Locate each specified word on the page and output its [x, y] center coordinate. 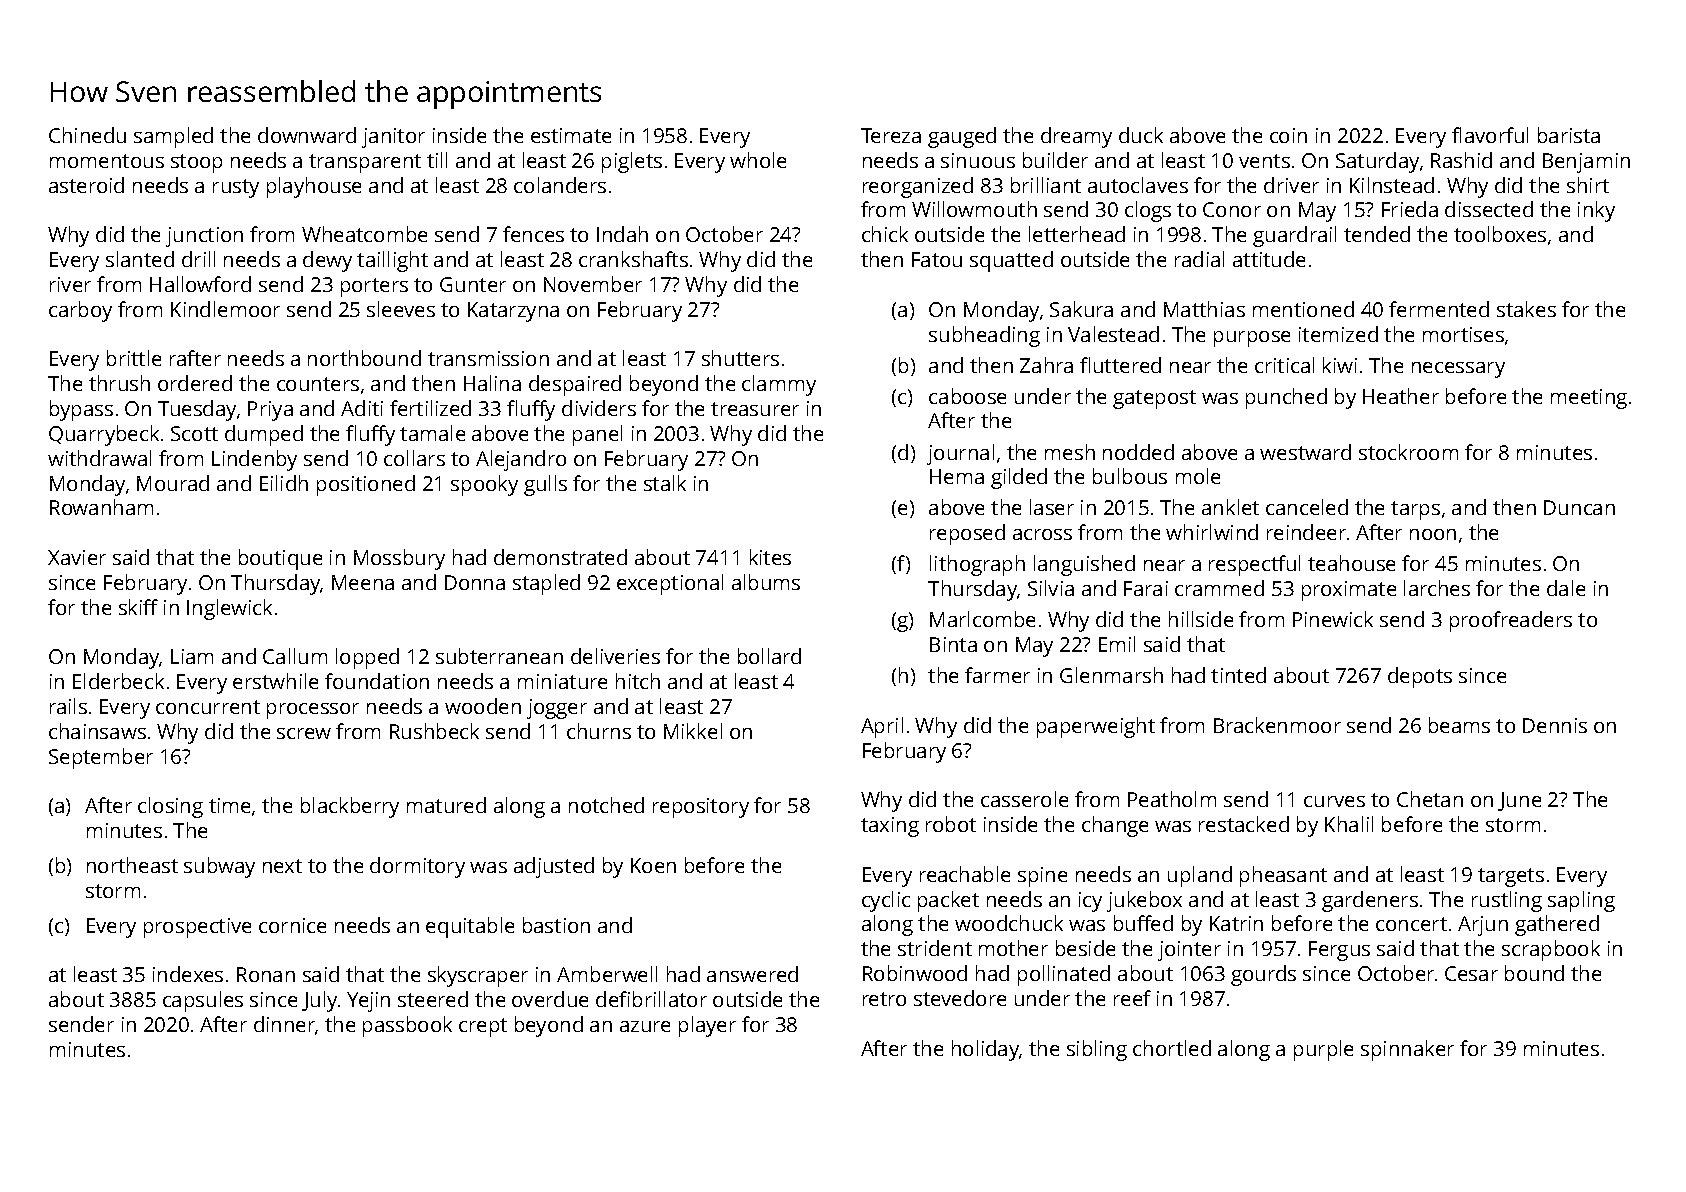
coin [1288, 135]
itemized [1338, 334]
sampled [173, 137]
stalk [665, 483]
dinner [284, 1024]
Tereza [891, 135]
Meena [363, 582]
